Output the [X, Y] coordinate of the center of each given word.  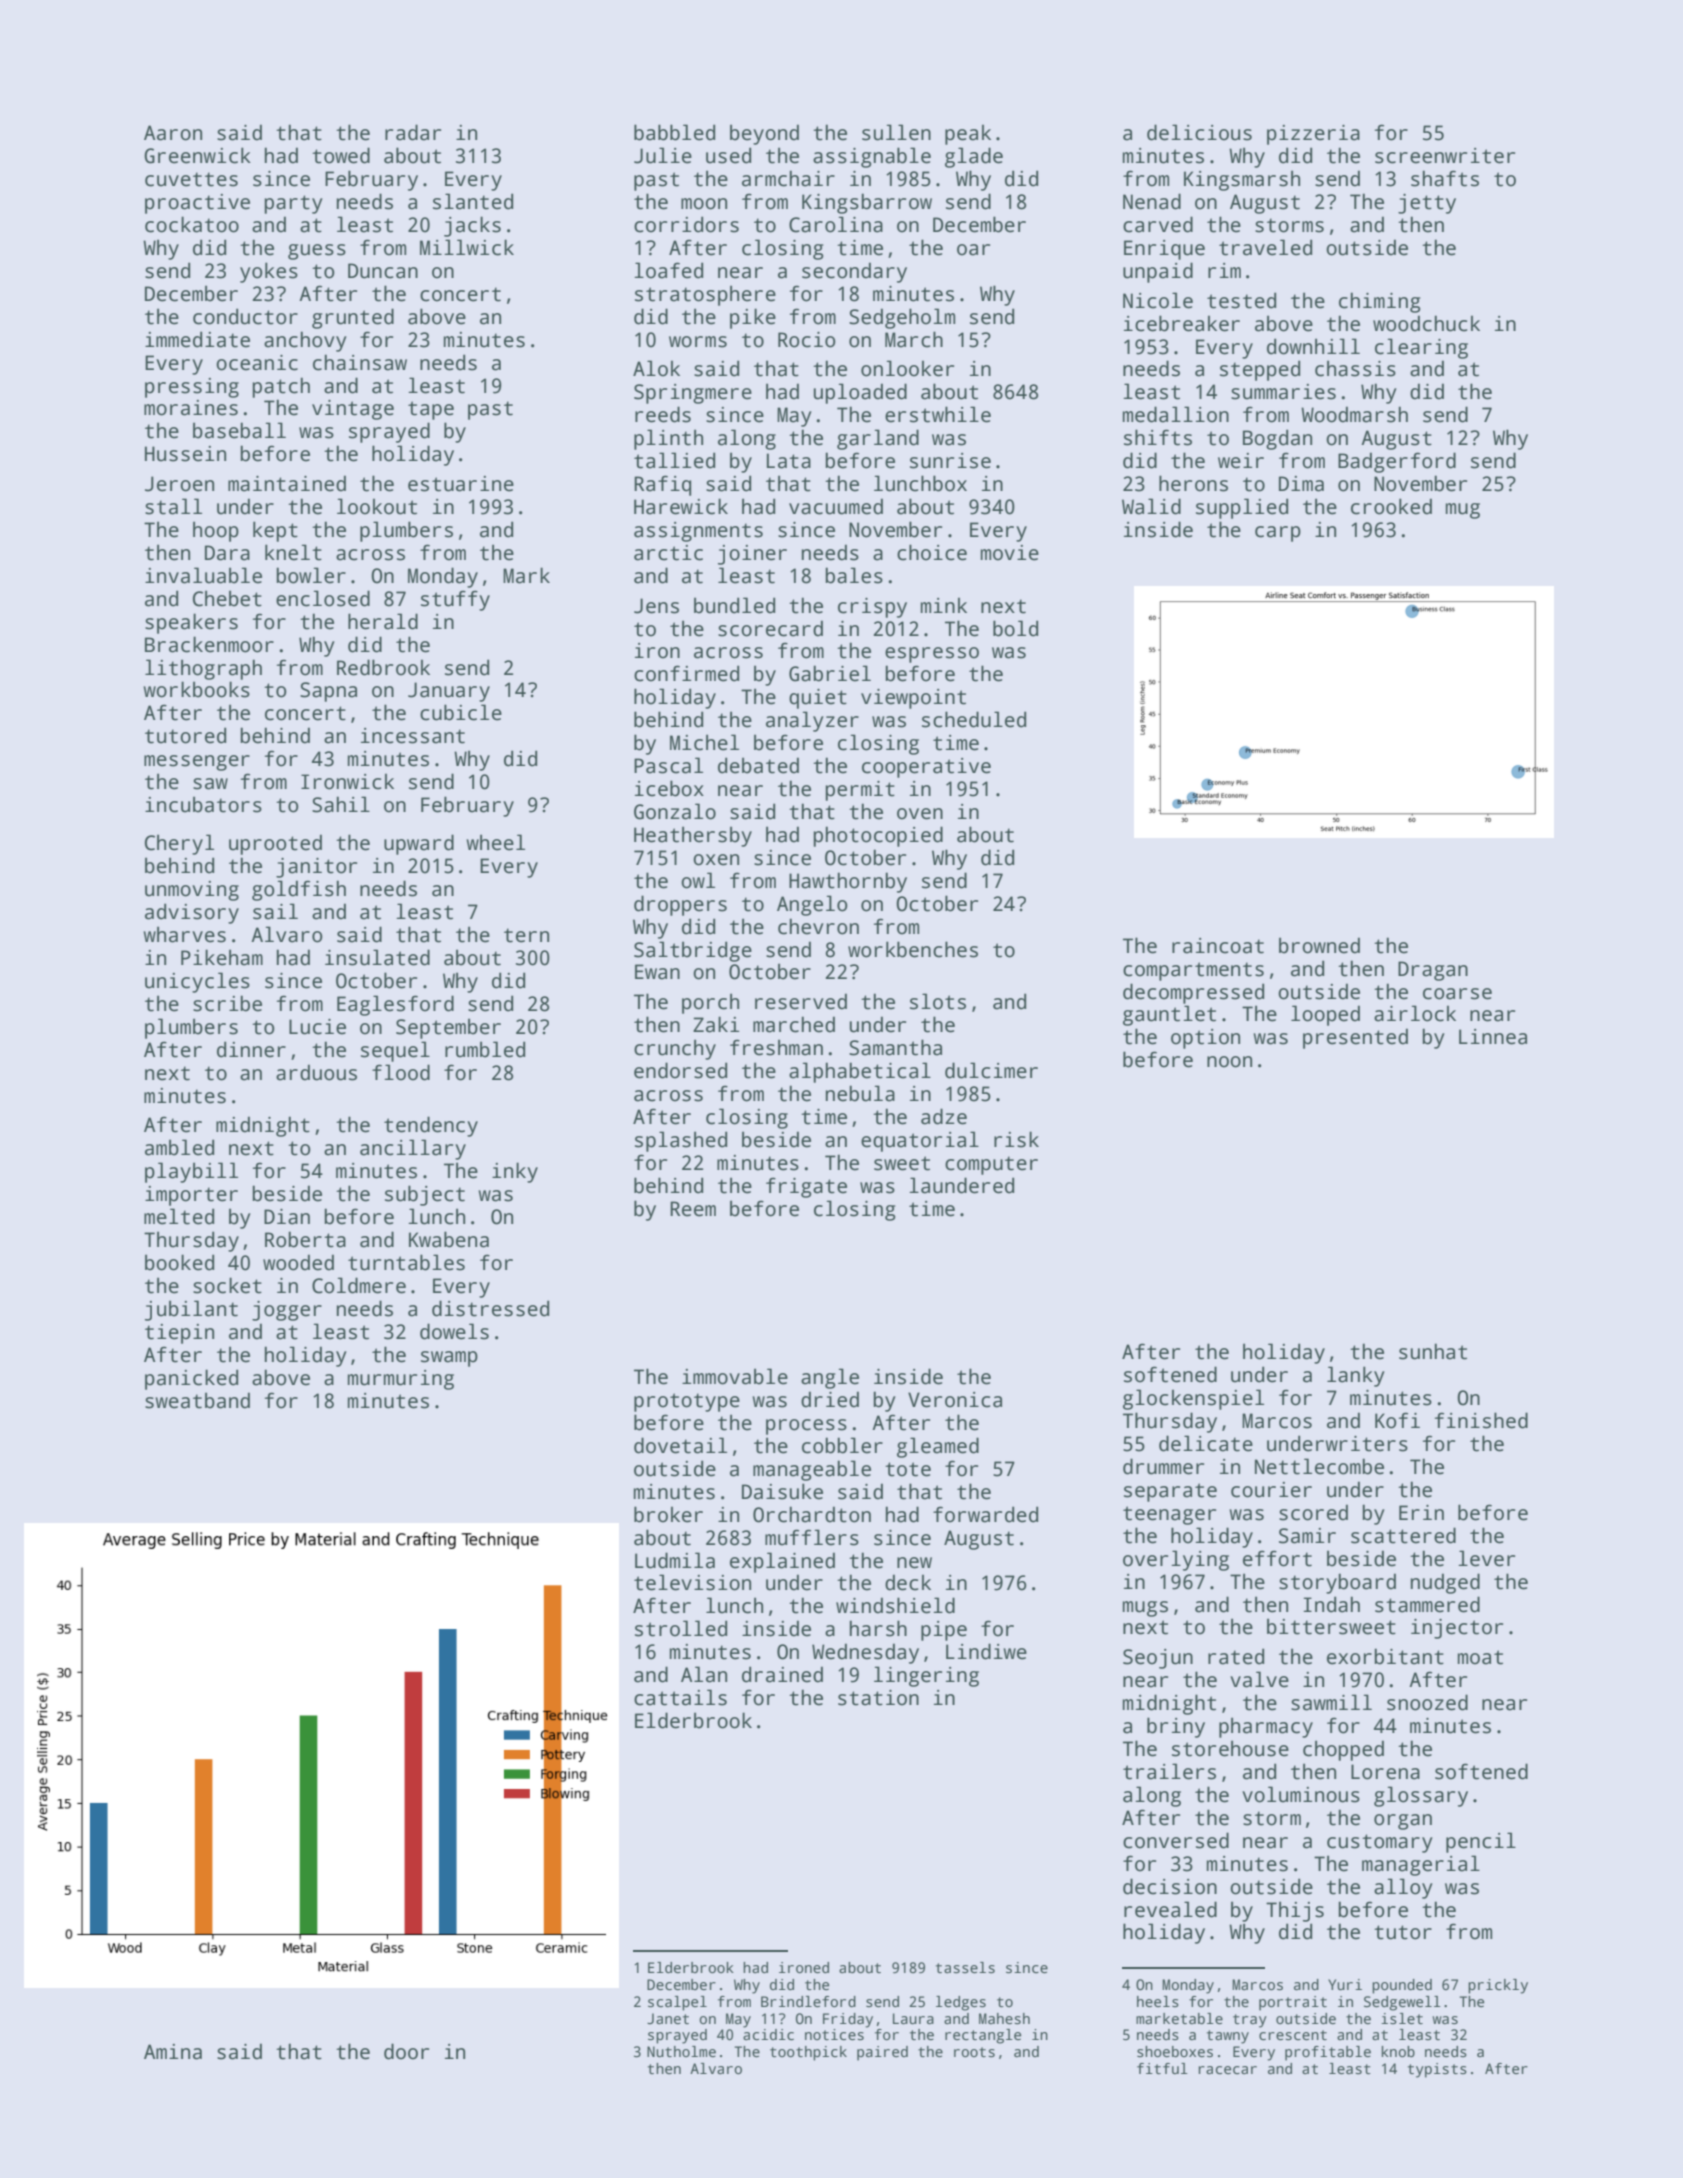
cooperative [926, 768]
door [406, 2051]
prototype [687, 1402]
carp [1278, 534]
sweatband [197, 1400]
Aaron [173, 133]
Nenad [1152, 201]
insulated [377, 957]
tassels [965, 1968]
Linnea [1493, 1037]
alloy [1403, 1888]
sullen [896, 132]
